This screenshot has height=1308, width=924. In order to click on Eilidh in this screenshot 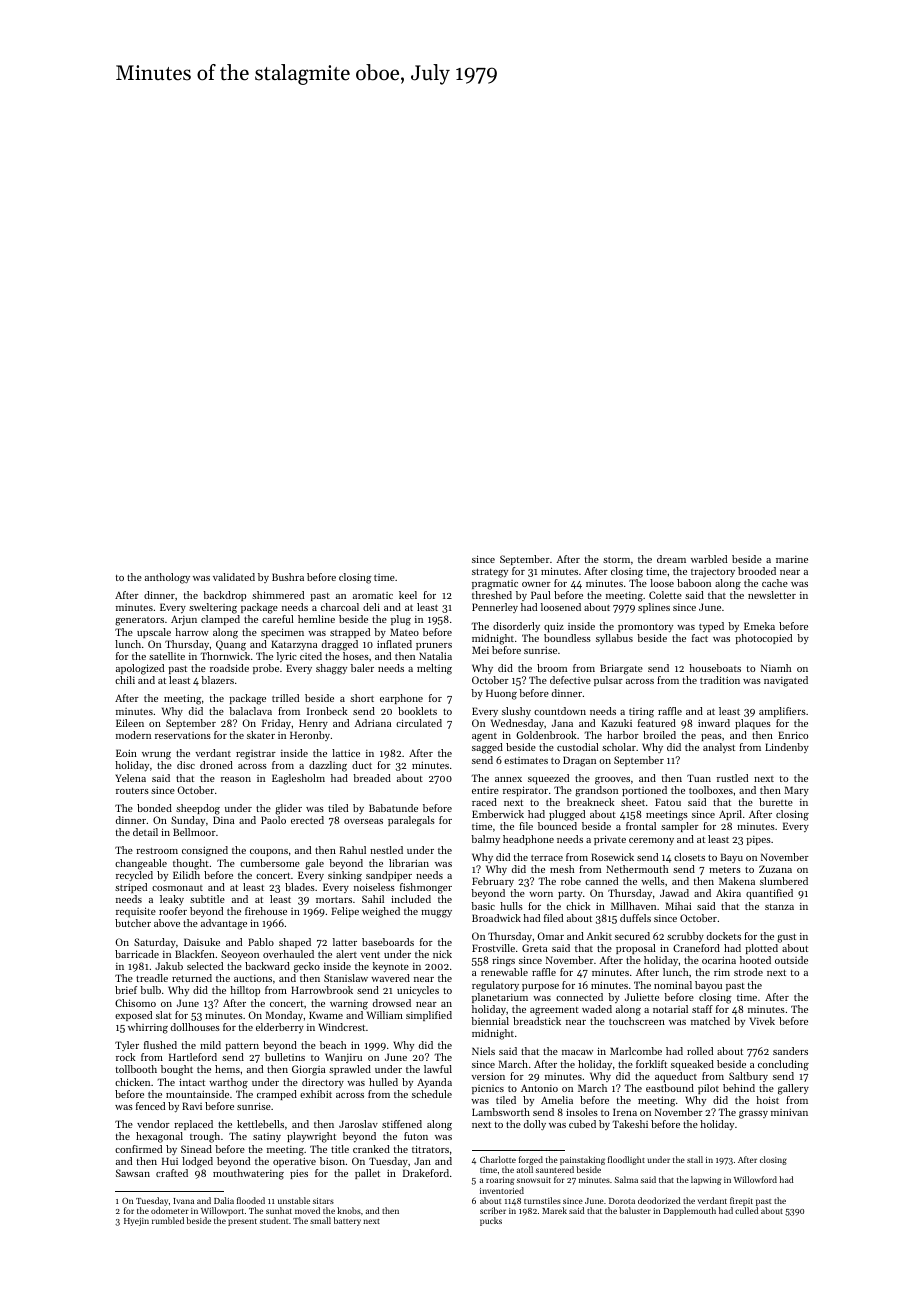, I will do `click(186, 875)`.
